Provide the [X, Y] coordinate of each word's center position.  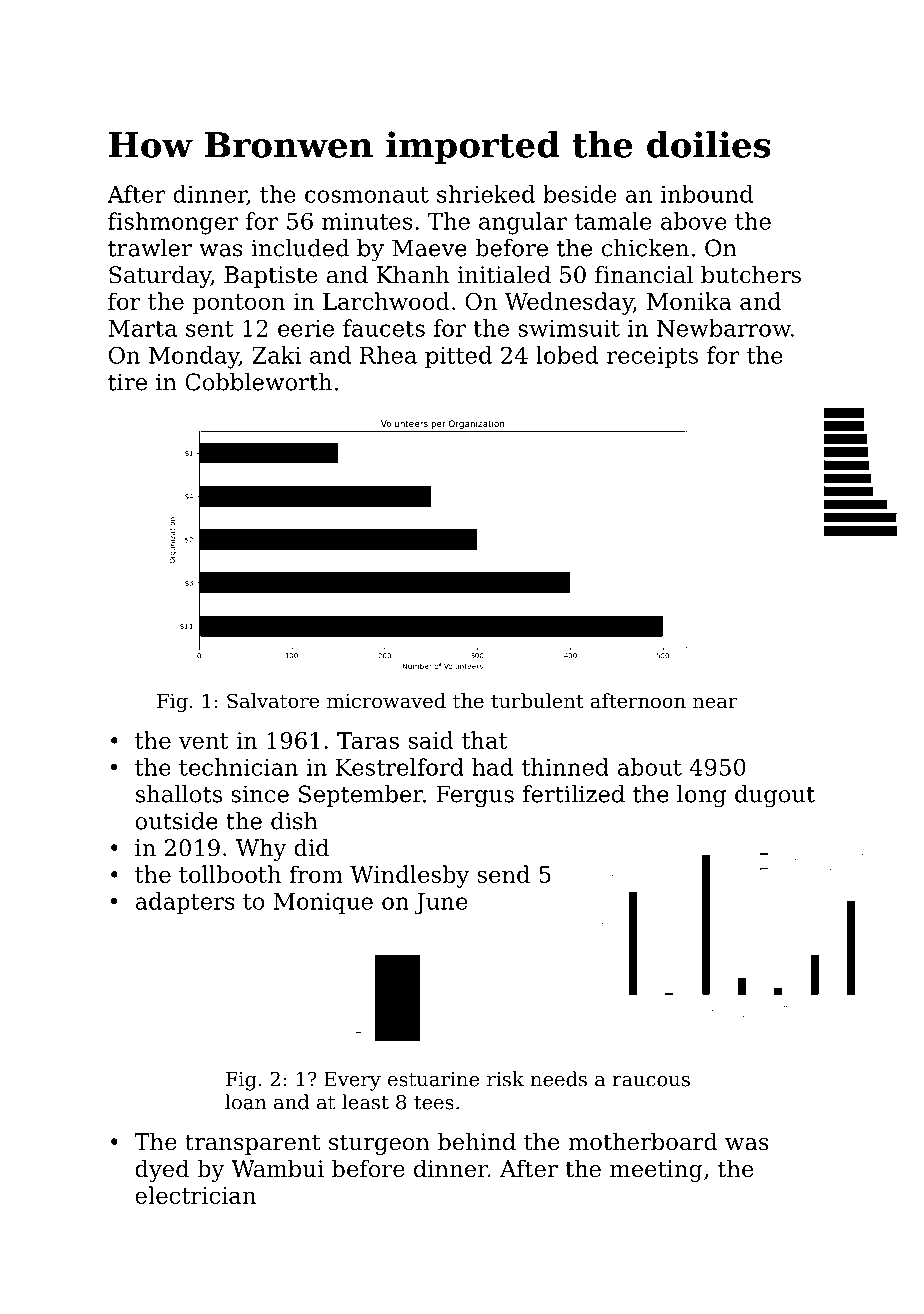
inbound [707, 194]
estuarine [433, 1079]
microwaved [386, 701]
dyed [162, 1170]
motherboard [643, 1141]
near [715, 703]
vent [203, 741]
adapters [185, 903]
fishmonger [173, 223]
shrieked [486, 194]
